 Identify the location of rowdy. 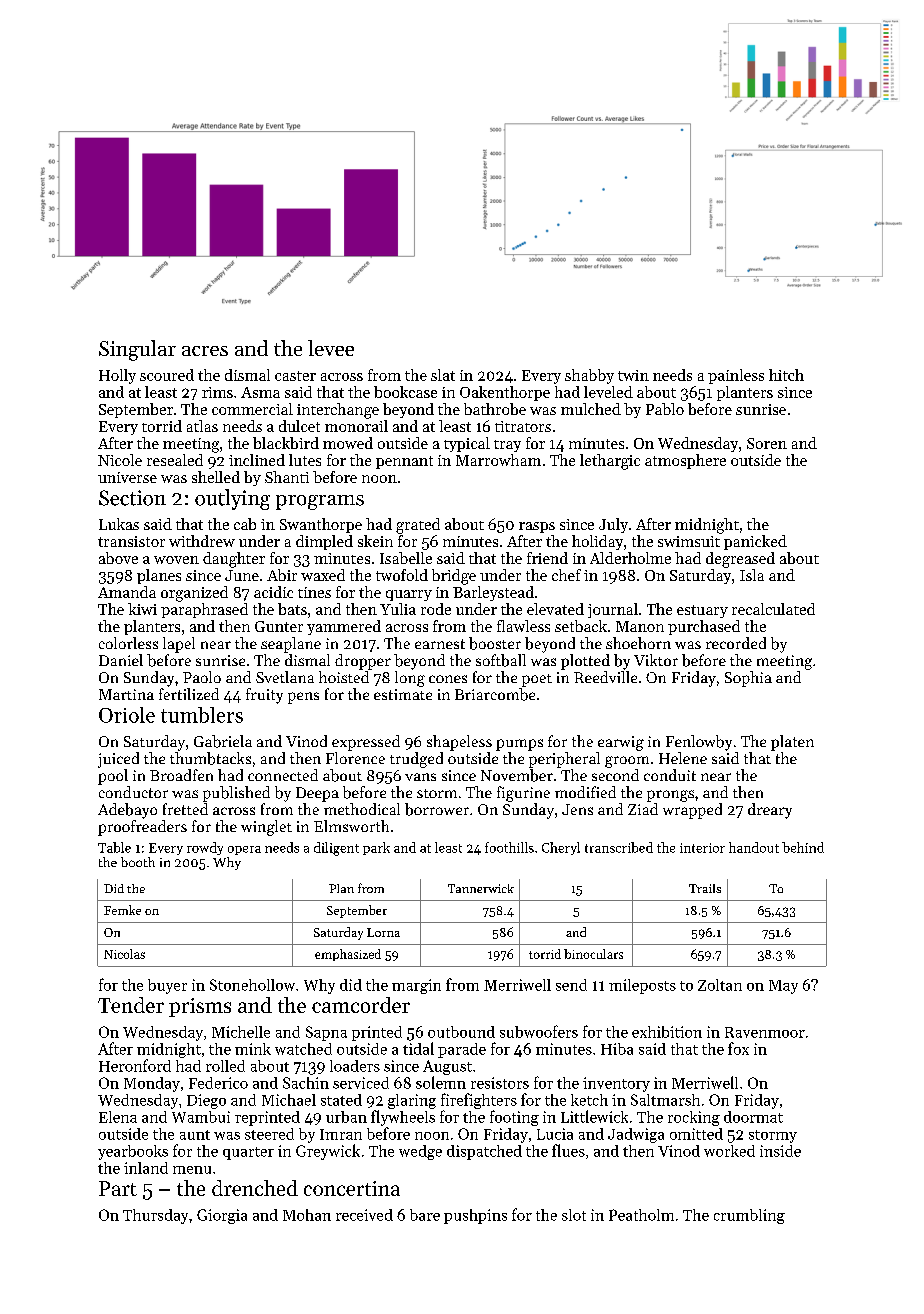
(205, 848).
